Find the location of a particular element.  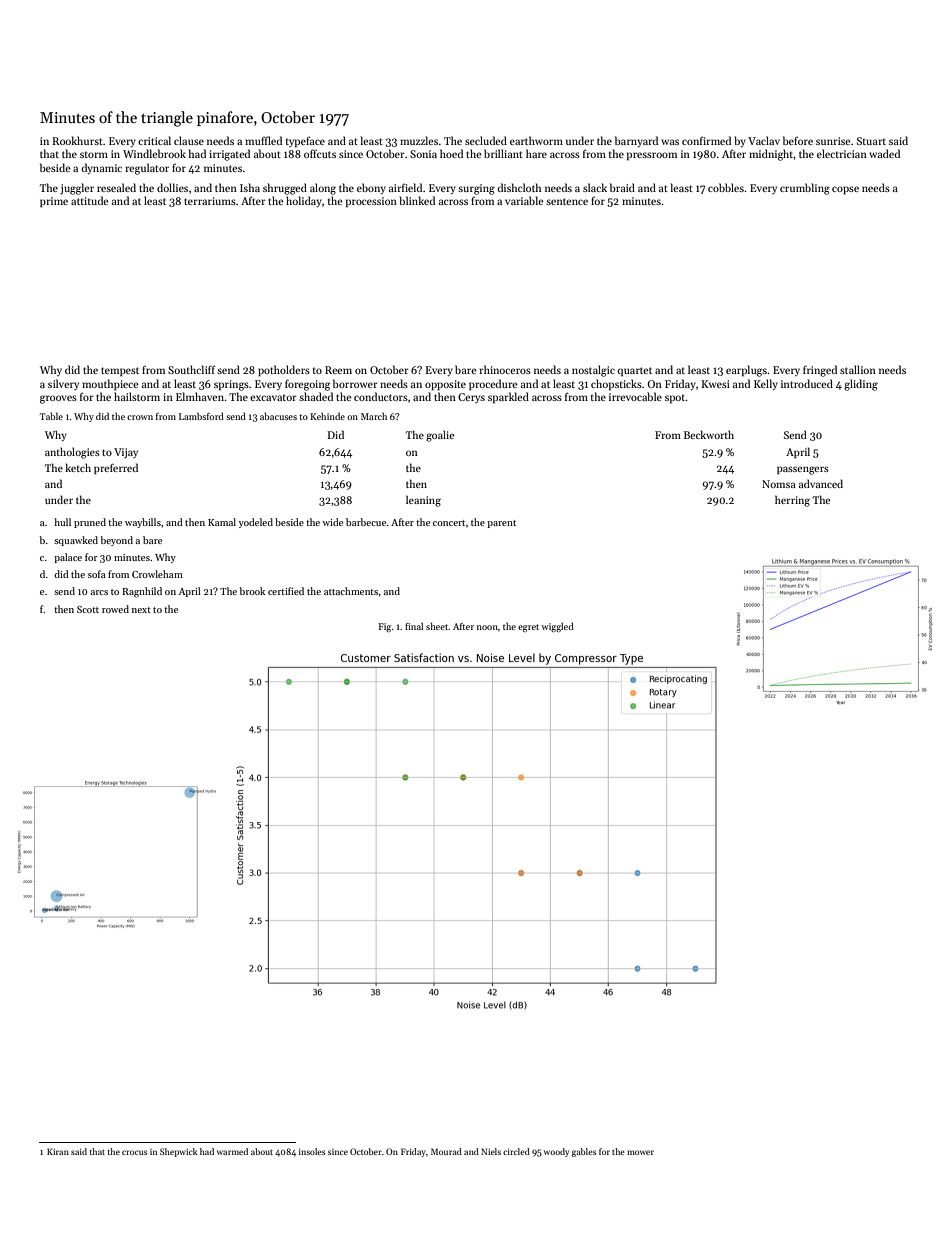

tempest is located at coordinates (120, 371).
